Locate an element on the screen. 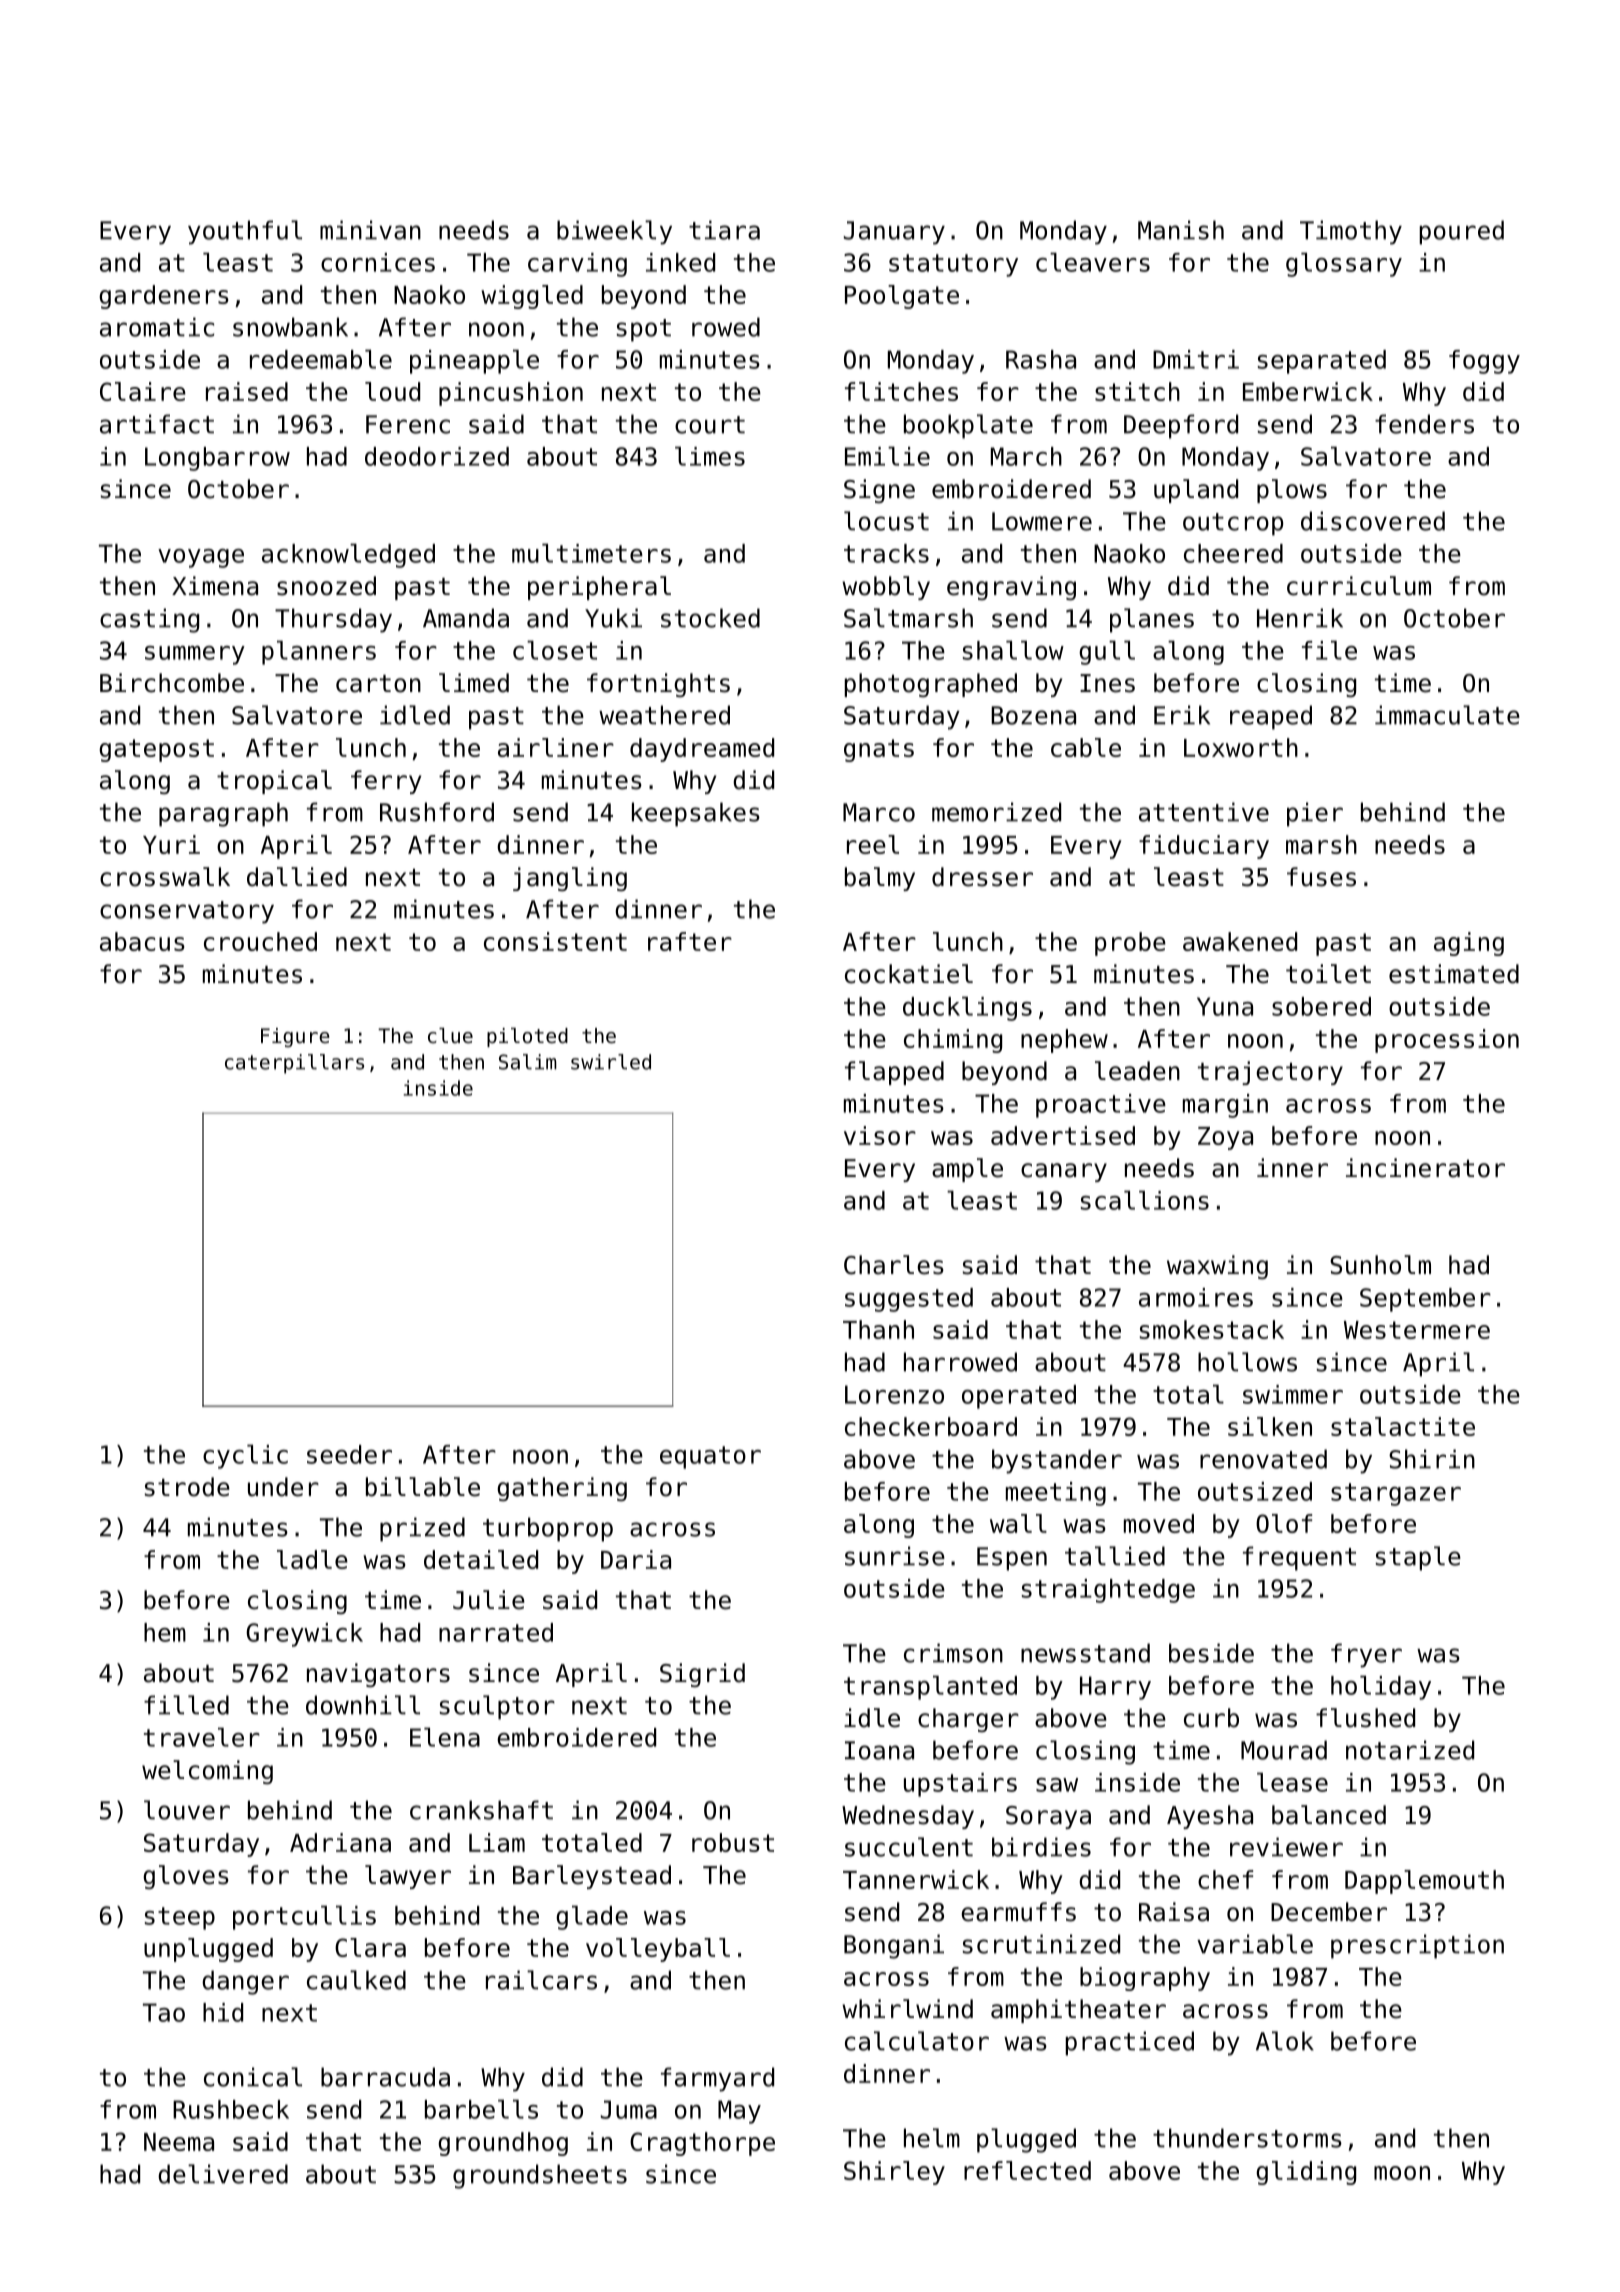  Birchcombe is located at coordinates (172, 683).
